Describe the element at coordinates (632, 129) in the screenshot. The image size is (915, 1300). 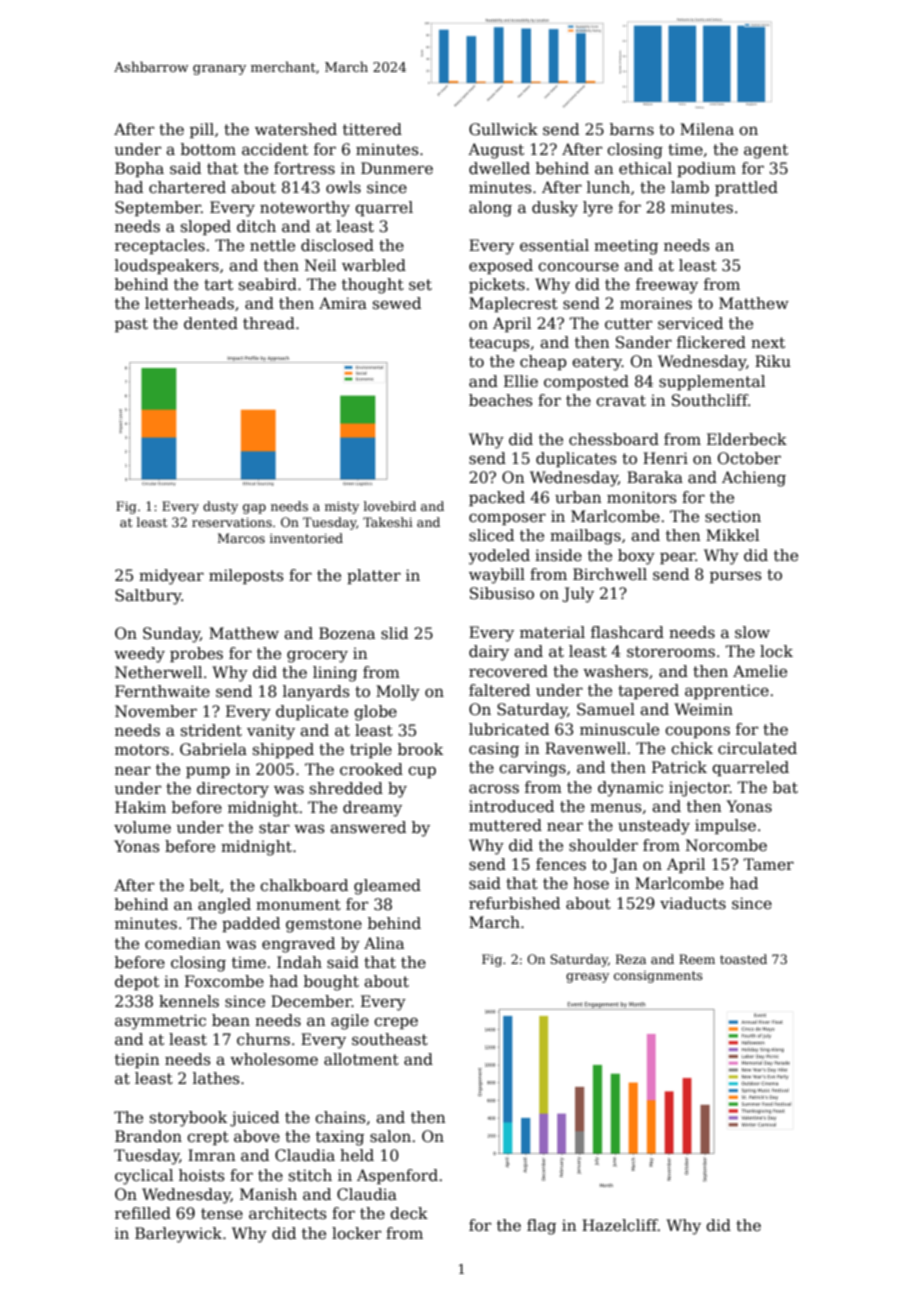
I see `barns` at that location.
